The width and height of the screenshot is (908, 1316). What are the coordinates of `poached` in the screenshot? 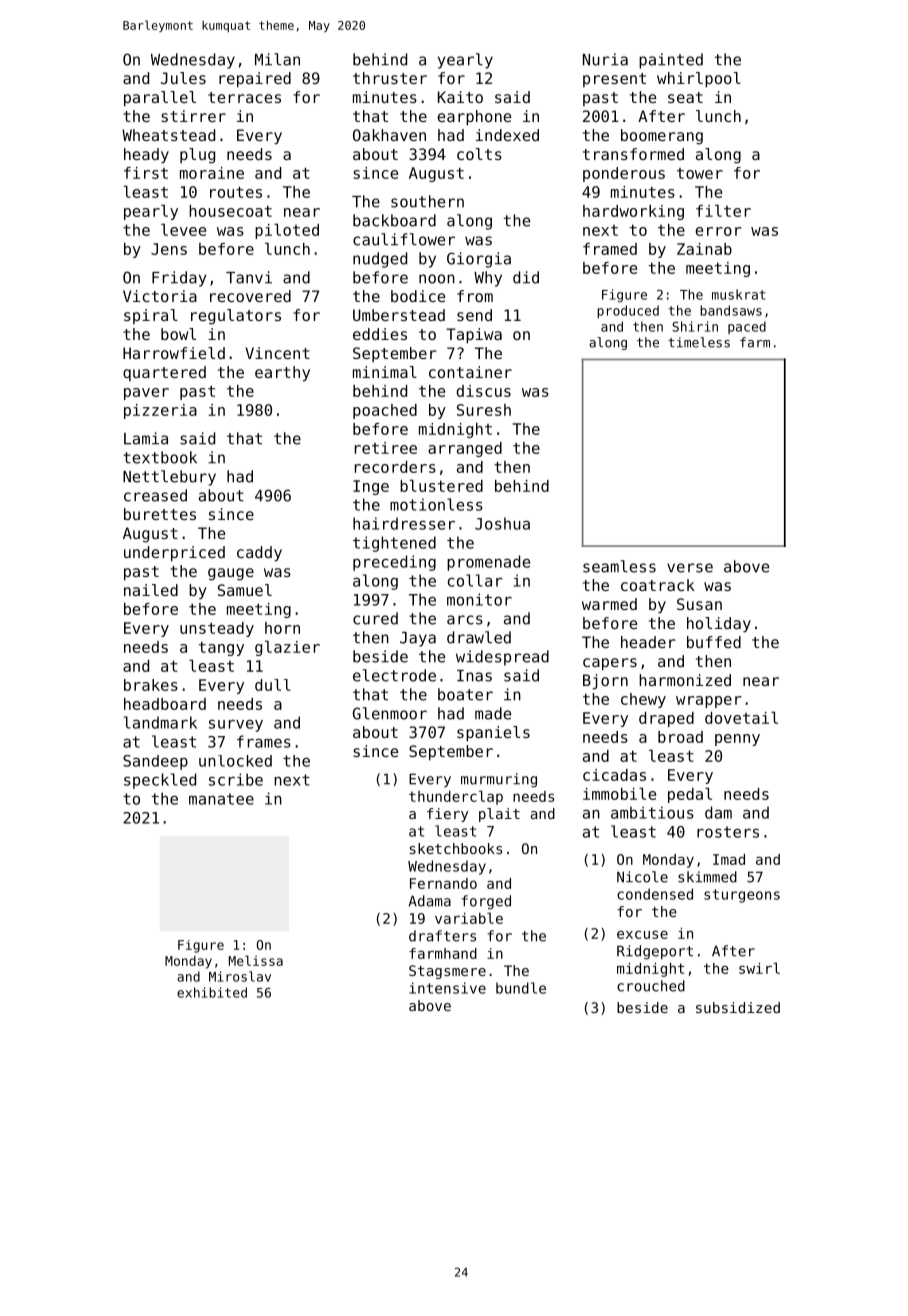 It's located at (385, 411).
